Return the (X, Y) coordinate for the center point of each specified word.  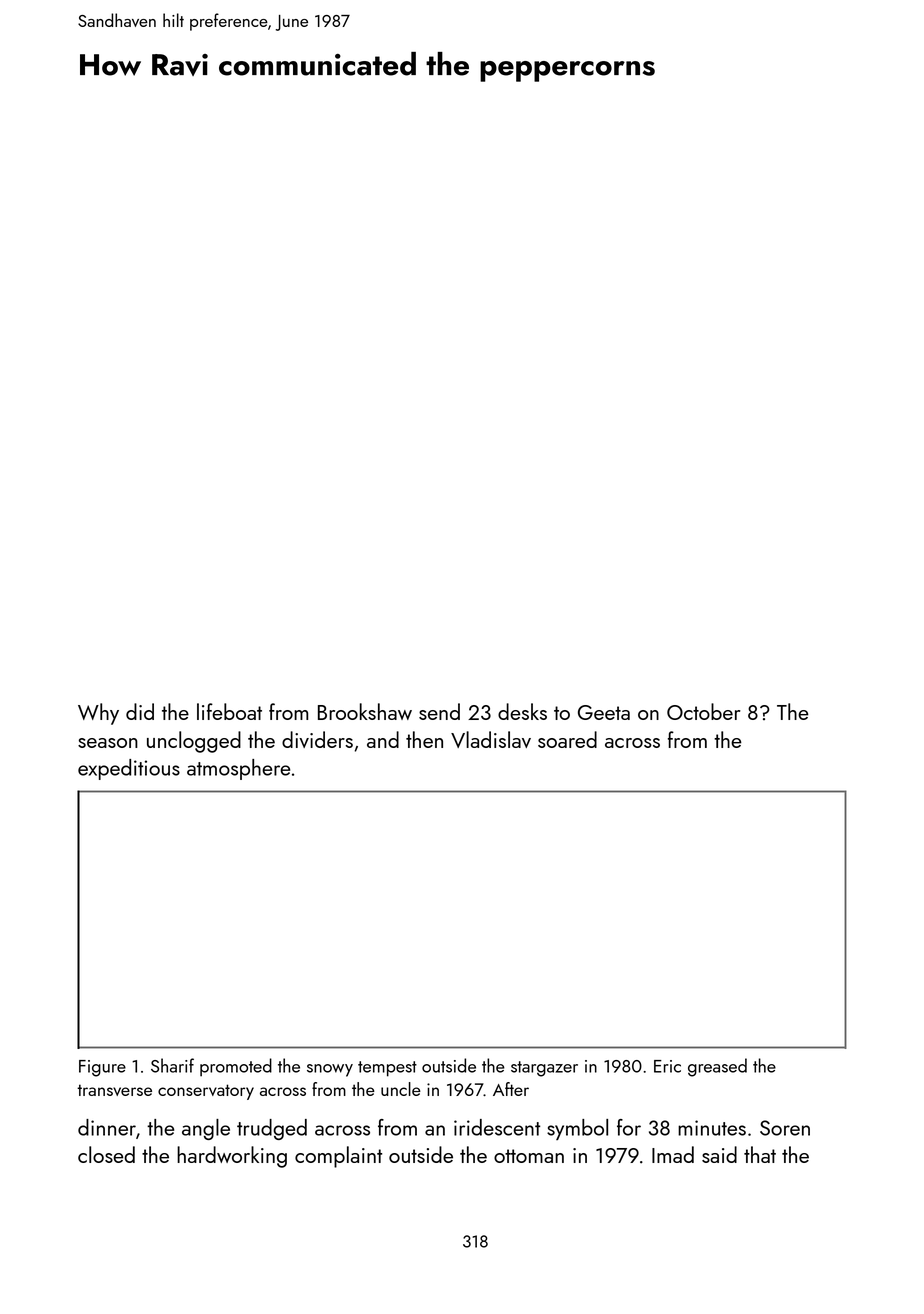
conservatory (206, 1092)
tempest (387, 1069)
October (704, 711)
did (140, 711)
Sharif (172, 1065)
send (439, 711)
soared (567, 739)
